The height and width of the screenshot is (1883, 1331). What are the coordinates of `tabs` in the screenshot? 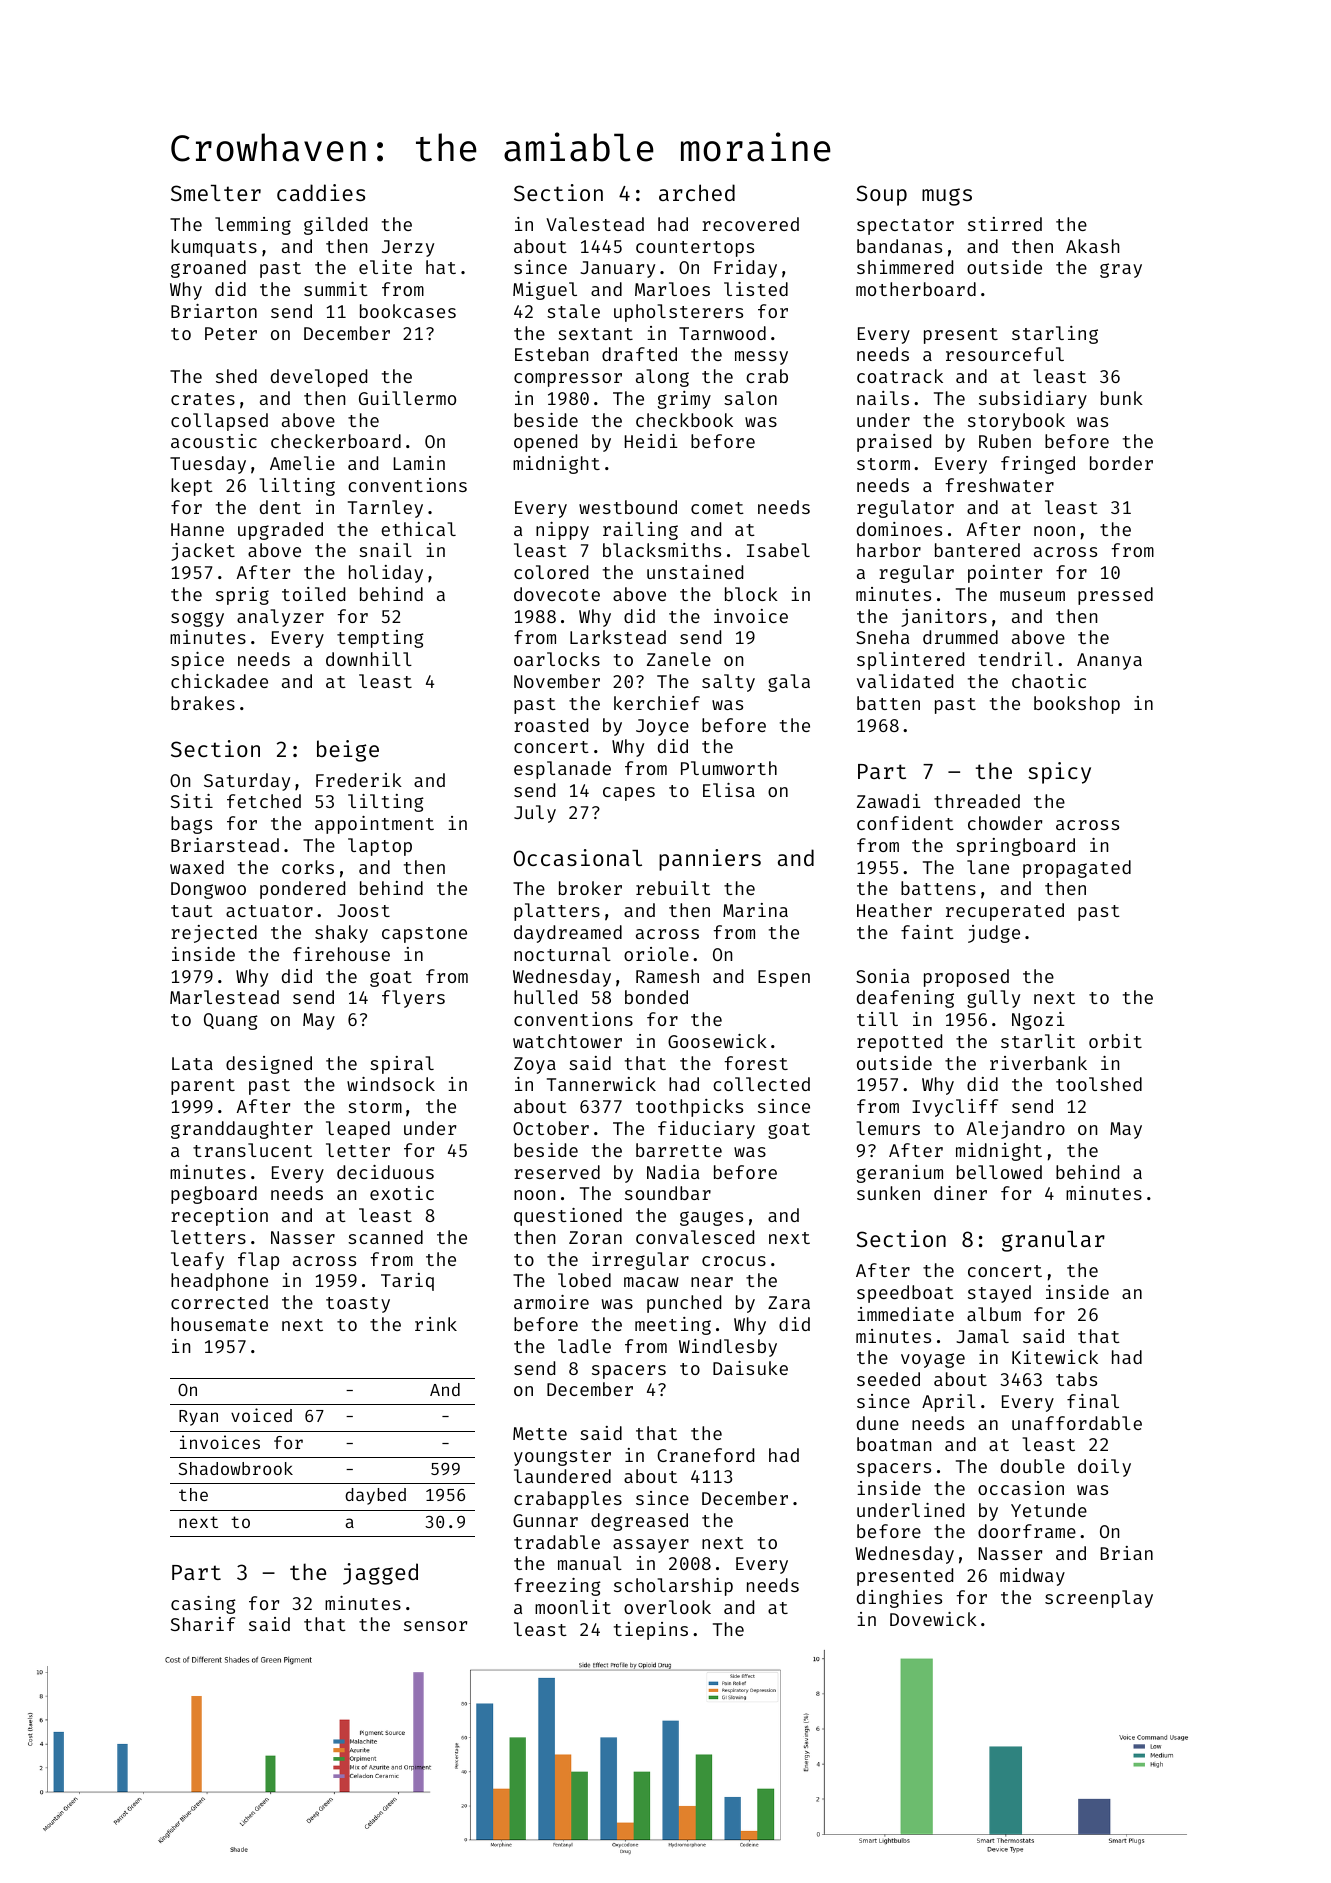 It's located at (1076, 1379).
